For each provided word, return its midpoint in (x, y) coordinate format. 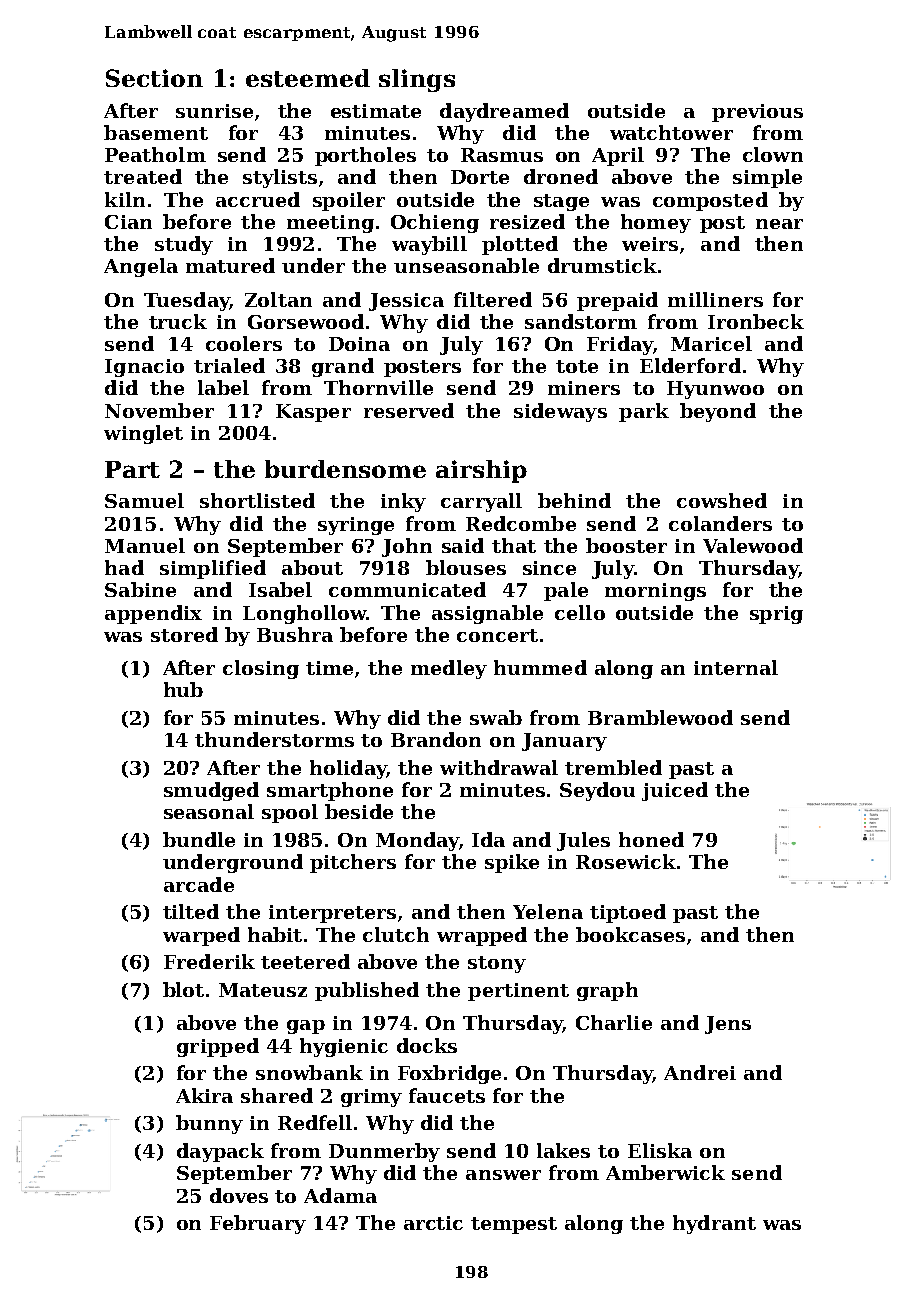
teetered (305, 961)
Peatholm (155, 154)
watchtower (671, 132)
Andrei (700, 1072)
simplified (213, 569)
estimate (376, 111)
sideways (560, 412)
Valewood (753, 545)
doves (239, 1195)
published (367, 991)
